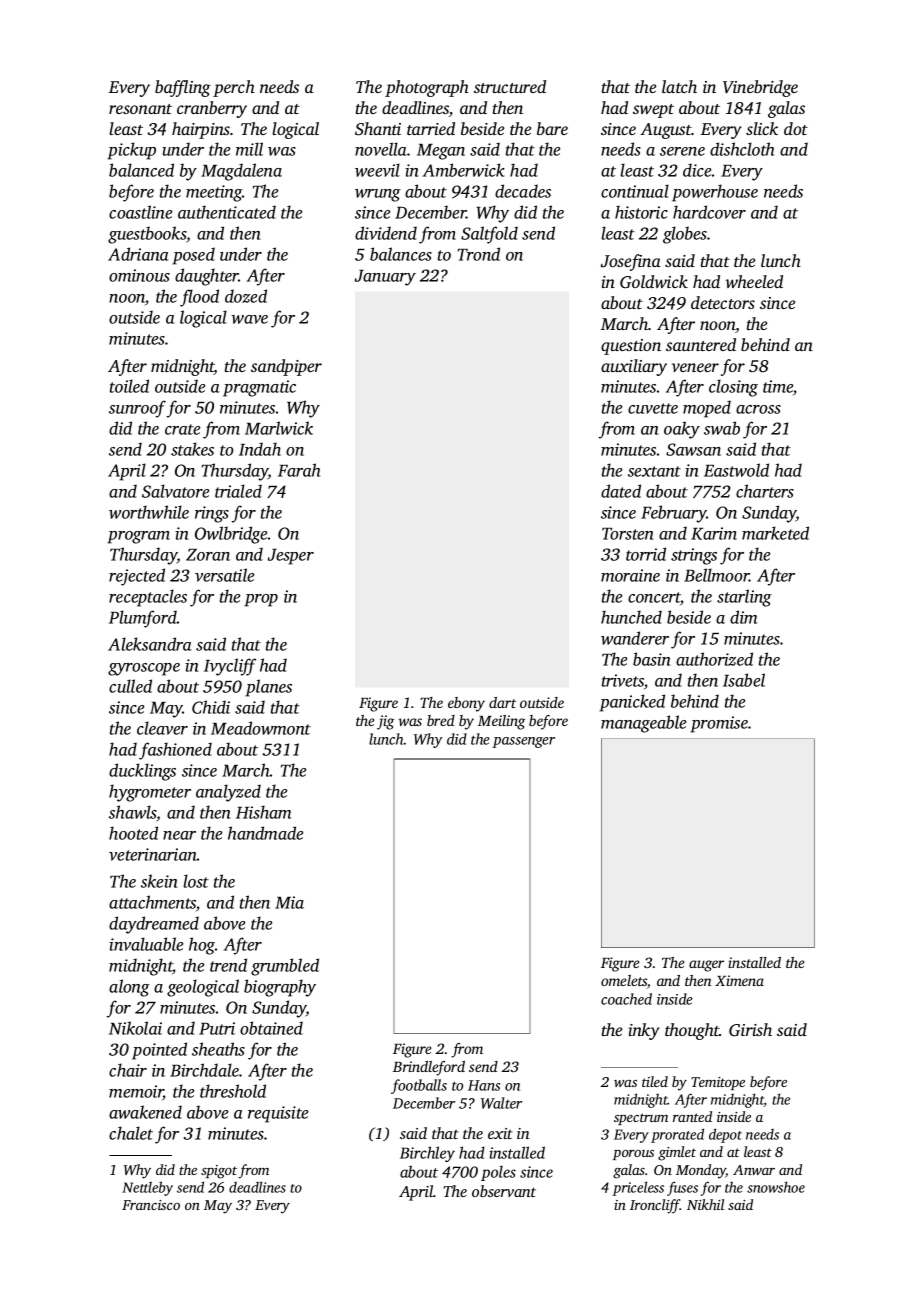 The height and width of the page is (1308, 924). I want to click on Magdalena, so click(241, 172).
